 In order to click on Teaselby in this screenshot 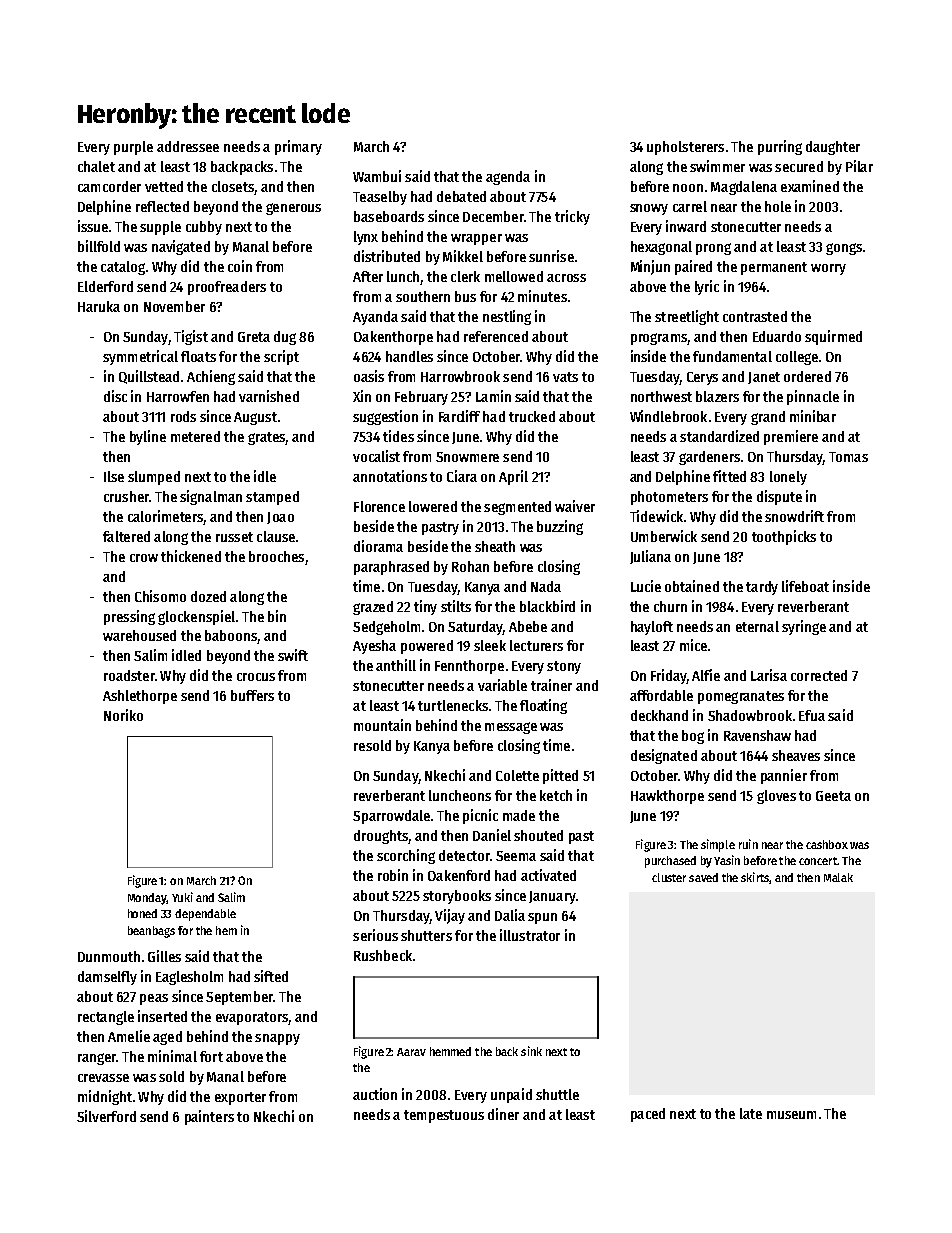, I will do `click(380, 198)`.
